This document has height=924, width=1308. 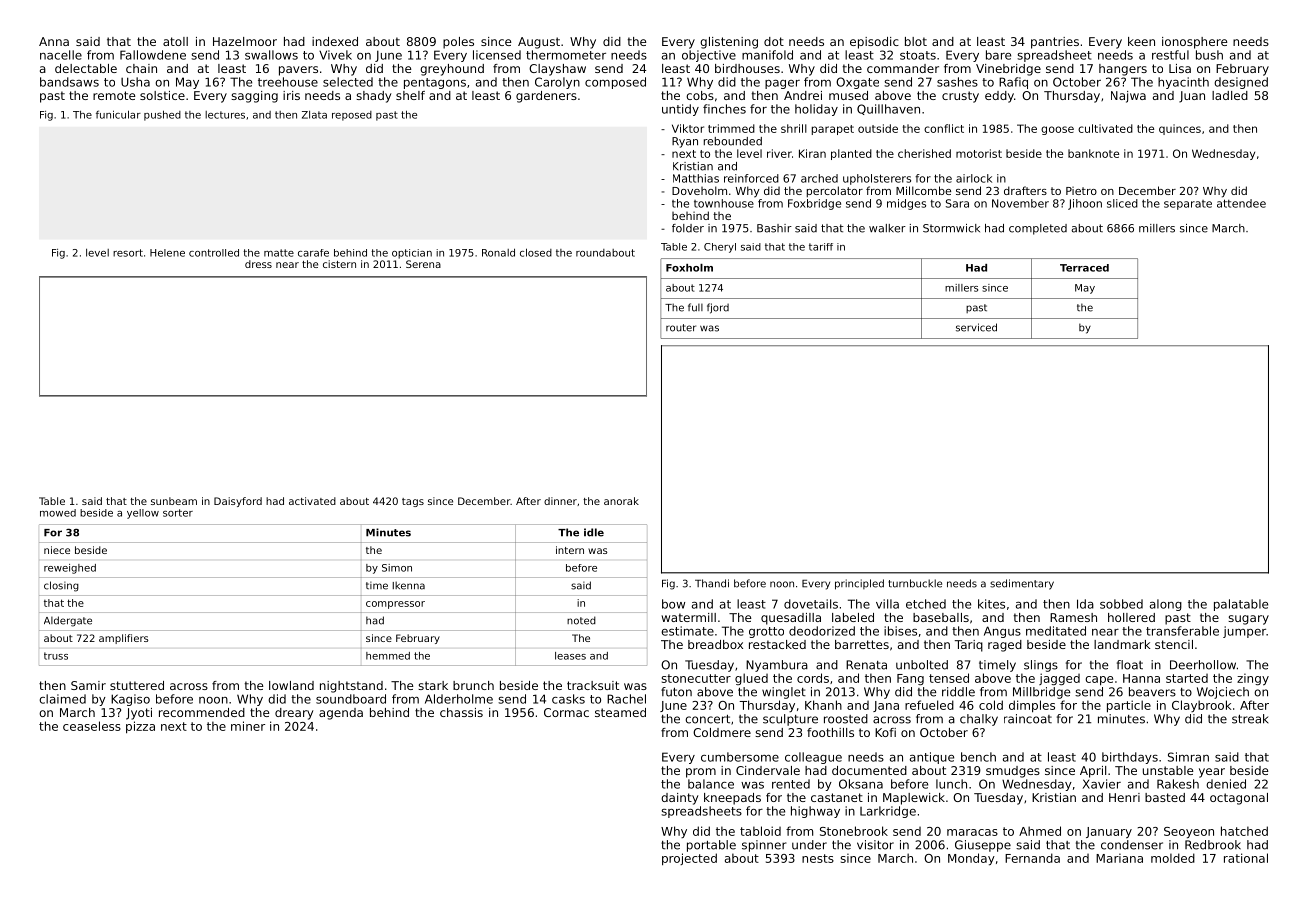 I want to click on dot, so click(x=774, y=41).
